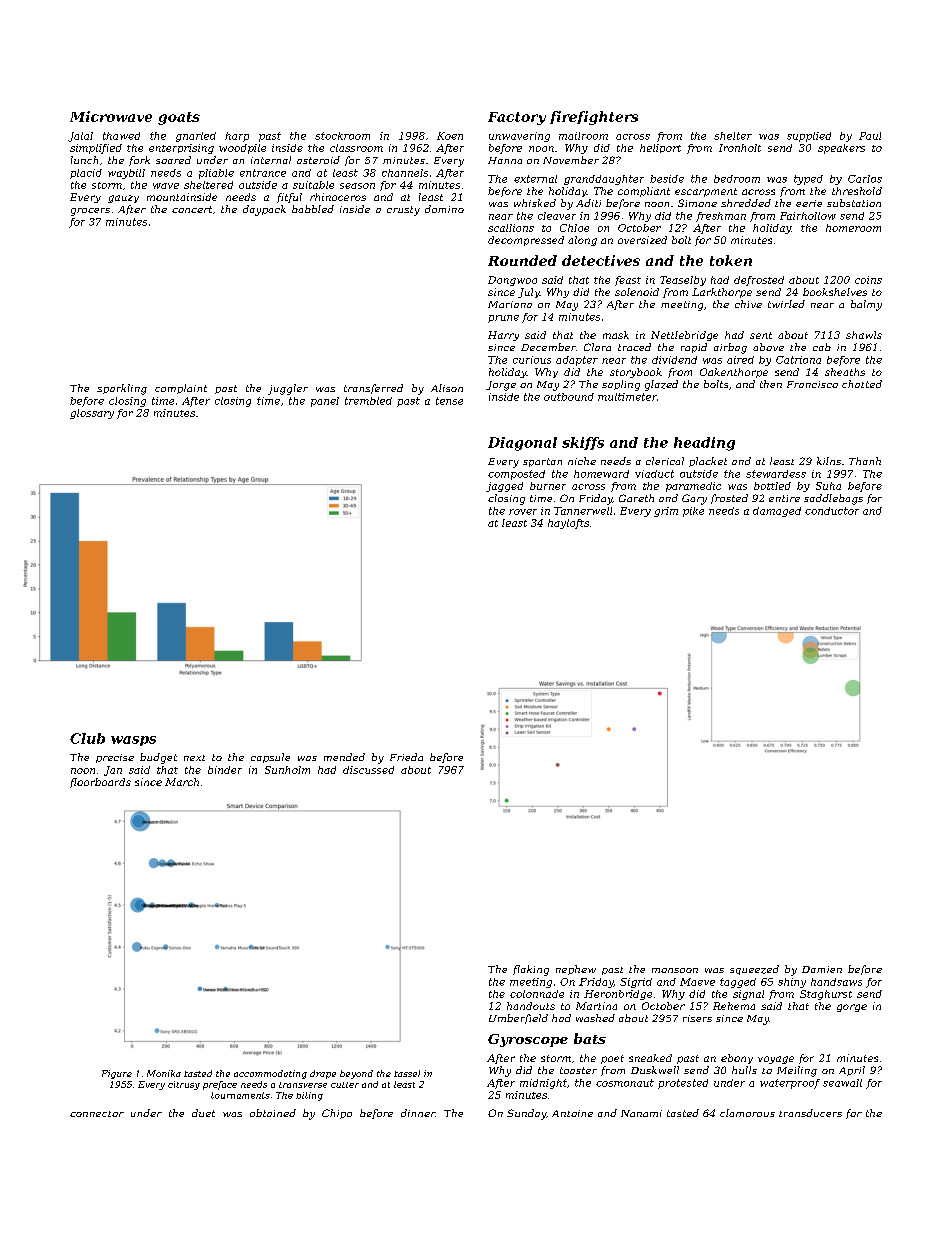 This screenshot has height=1233, width=952. What do you see at coordinates (516, 475) in the screenshot?
I see `composted` at bounding box center [516, 475].
